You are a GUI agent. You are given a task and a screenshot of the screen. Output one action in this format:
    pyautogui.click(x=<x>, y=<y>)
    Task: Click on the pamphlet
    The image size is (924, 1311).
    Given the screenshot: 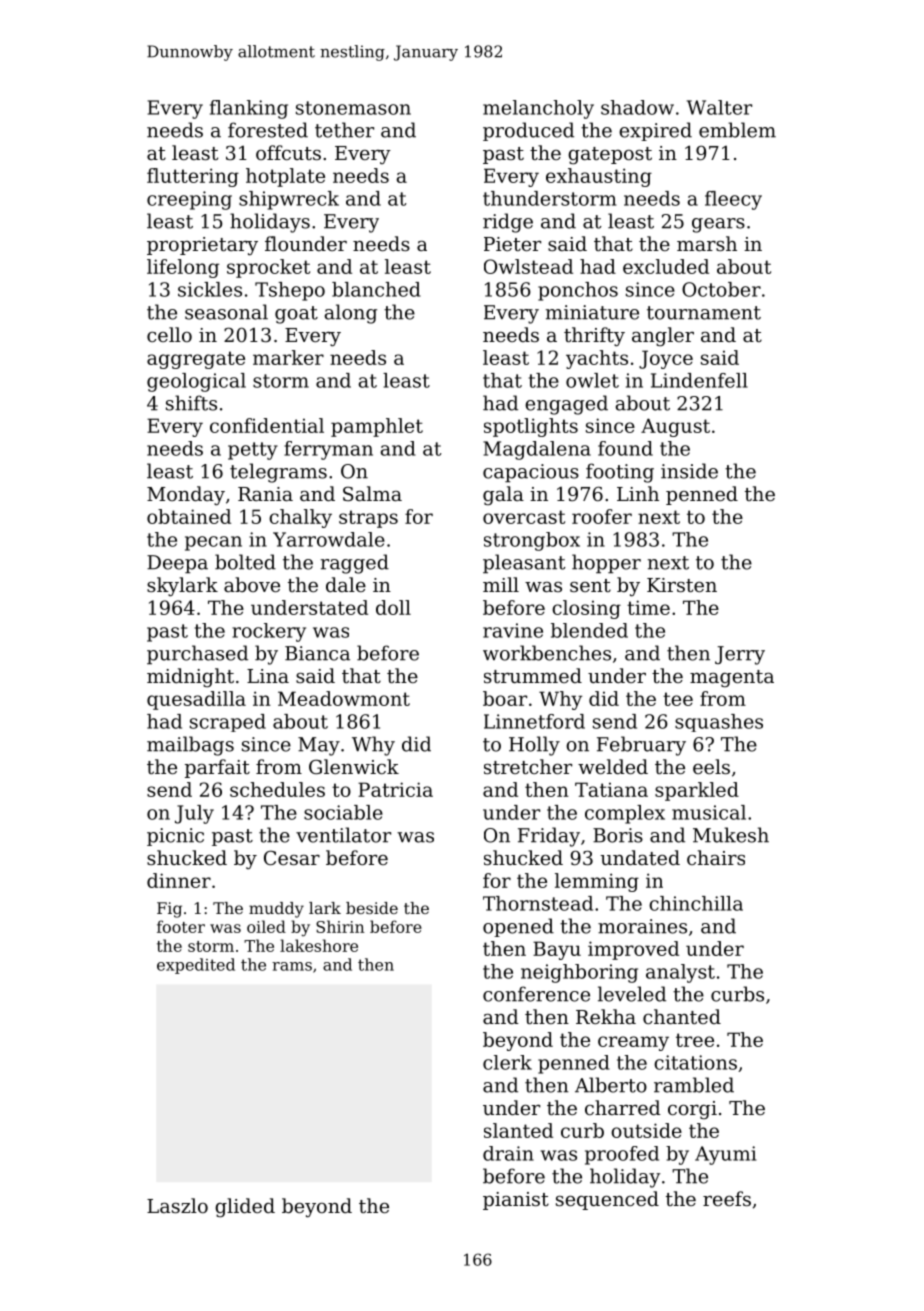 What is the action you would take?
    pyautogui.click(x=377, y=427)
